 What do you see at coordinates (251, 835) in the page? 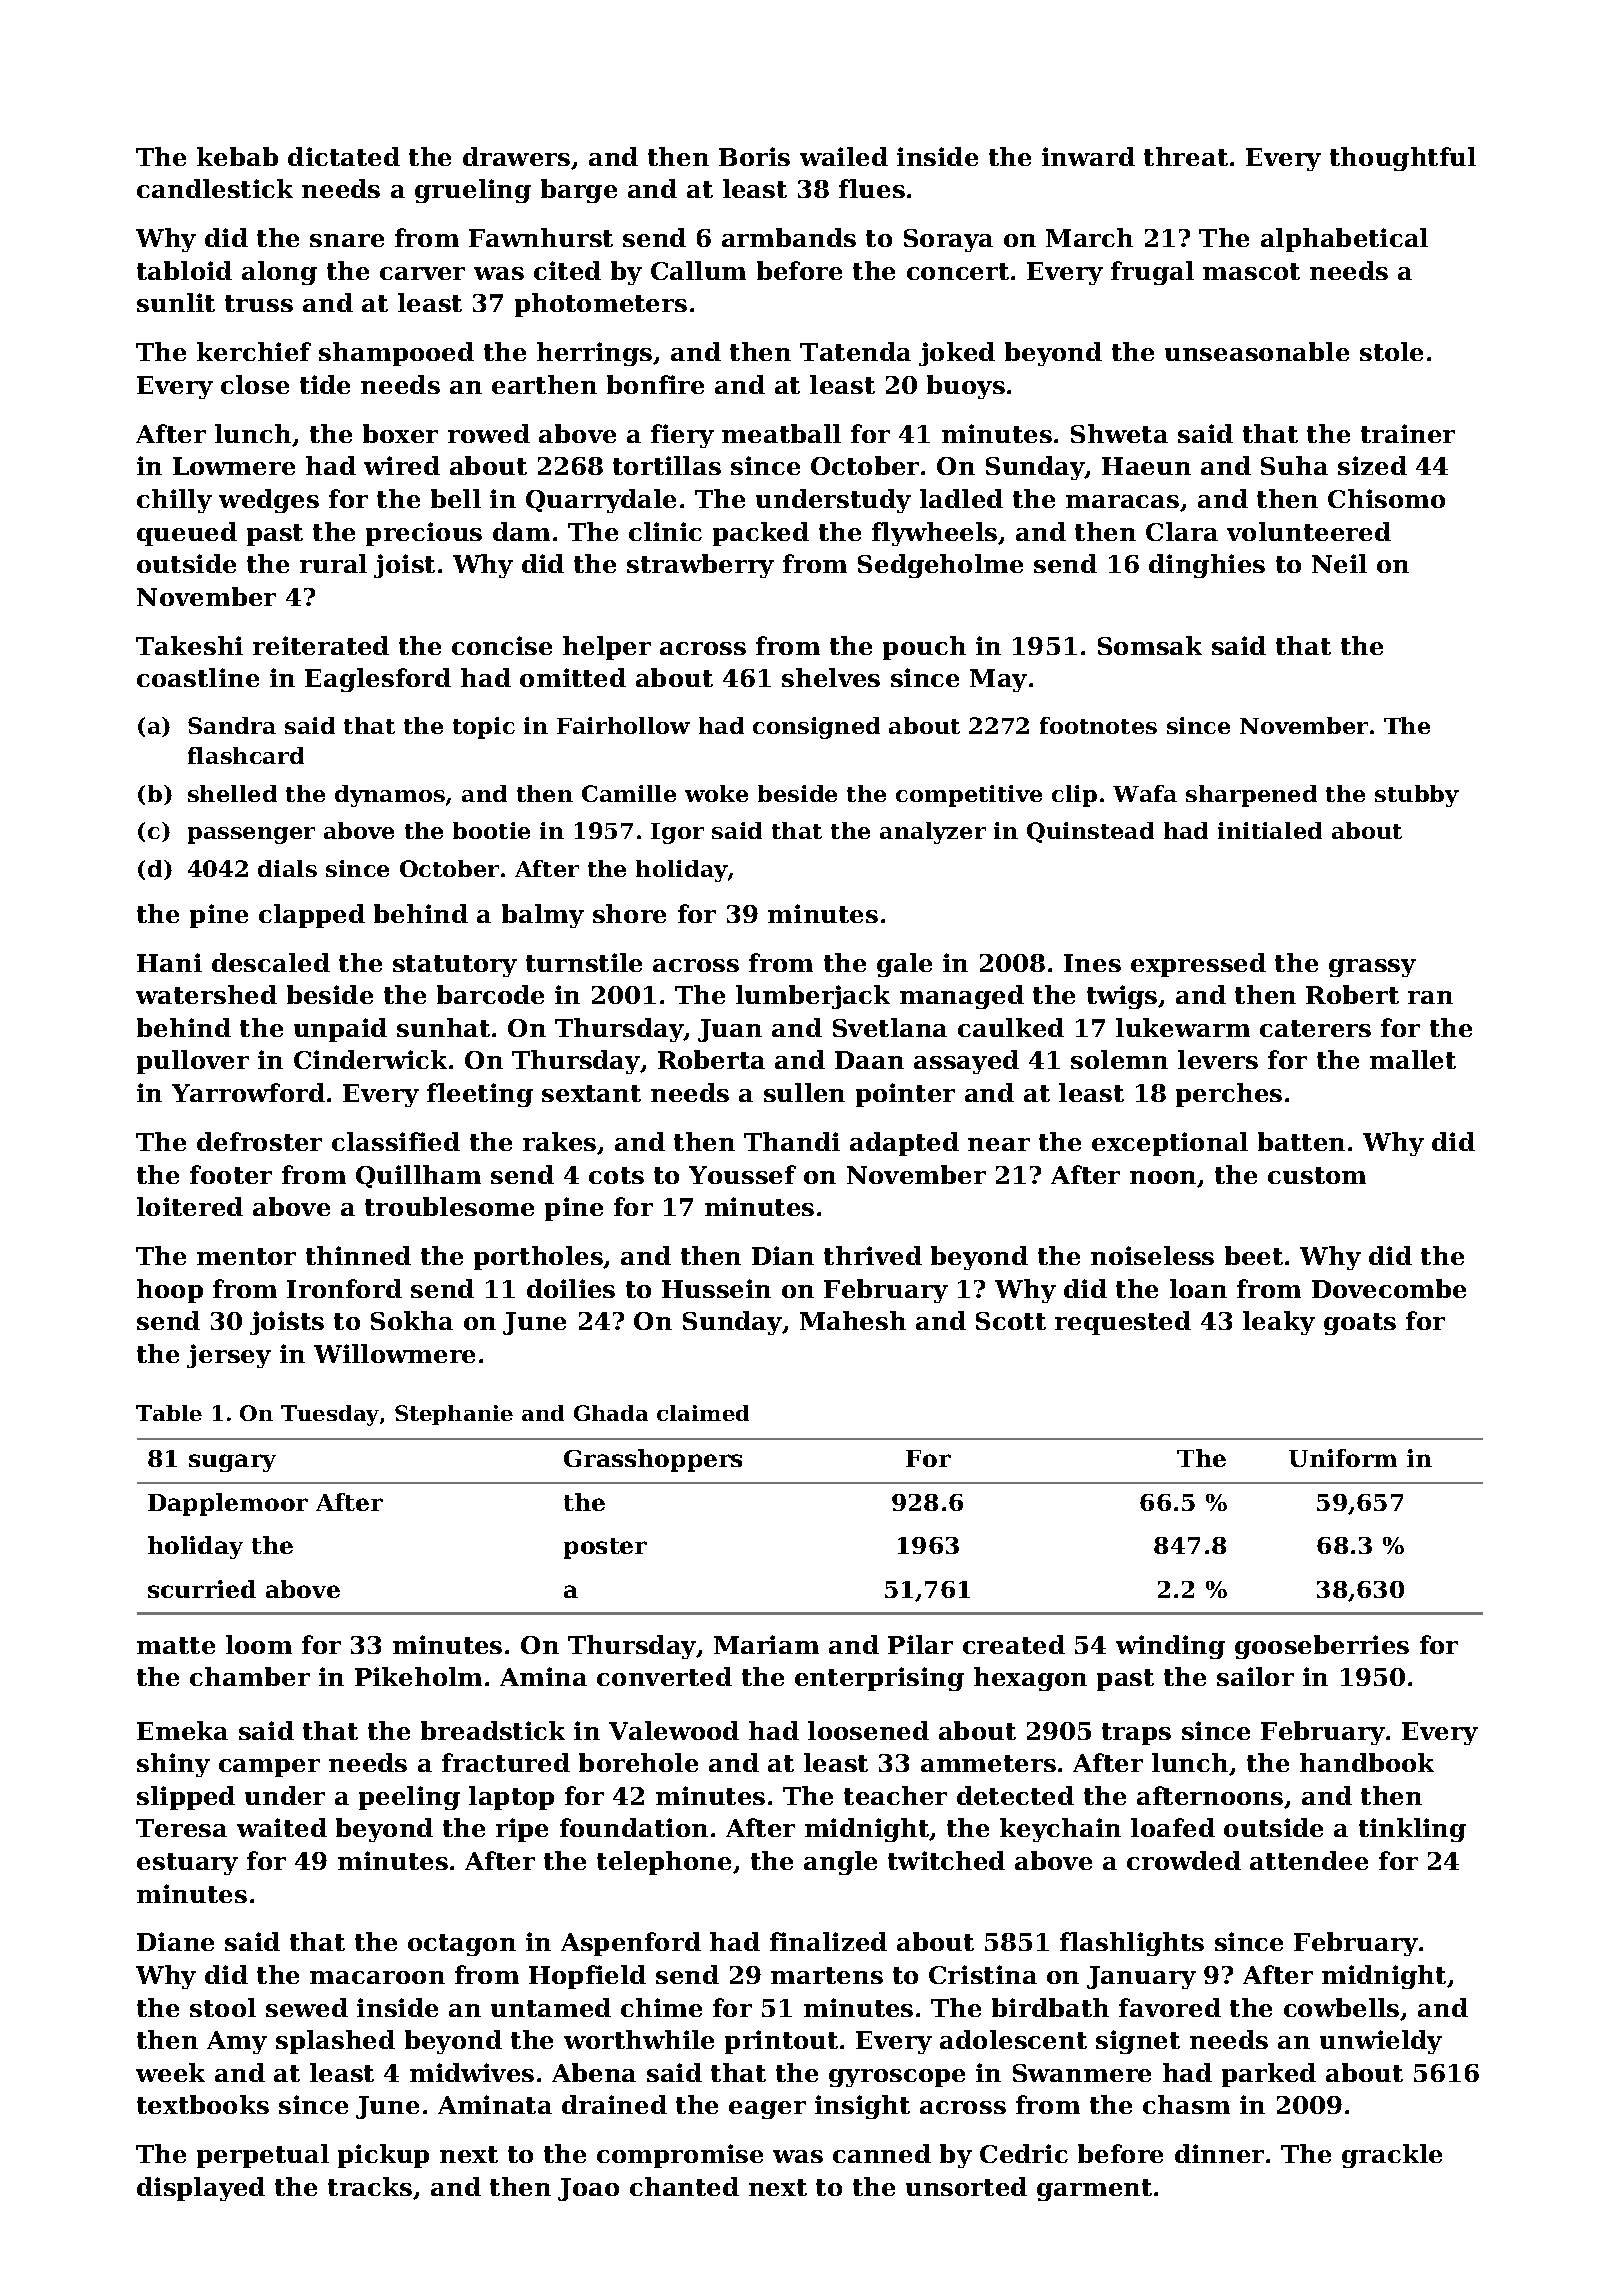
I see `passenger` at bounding box center [251, 835].
